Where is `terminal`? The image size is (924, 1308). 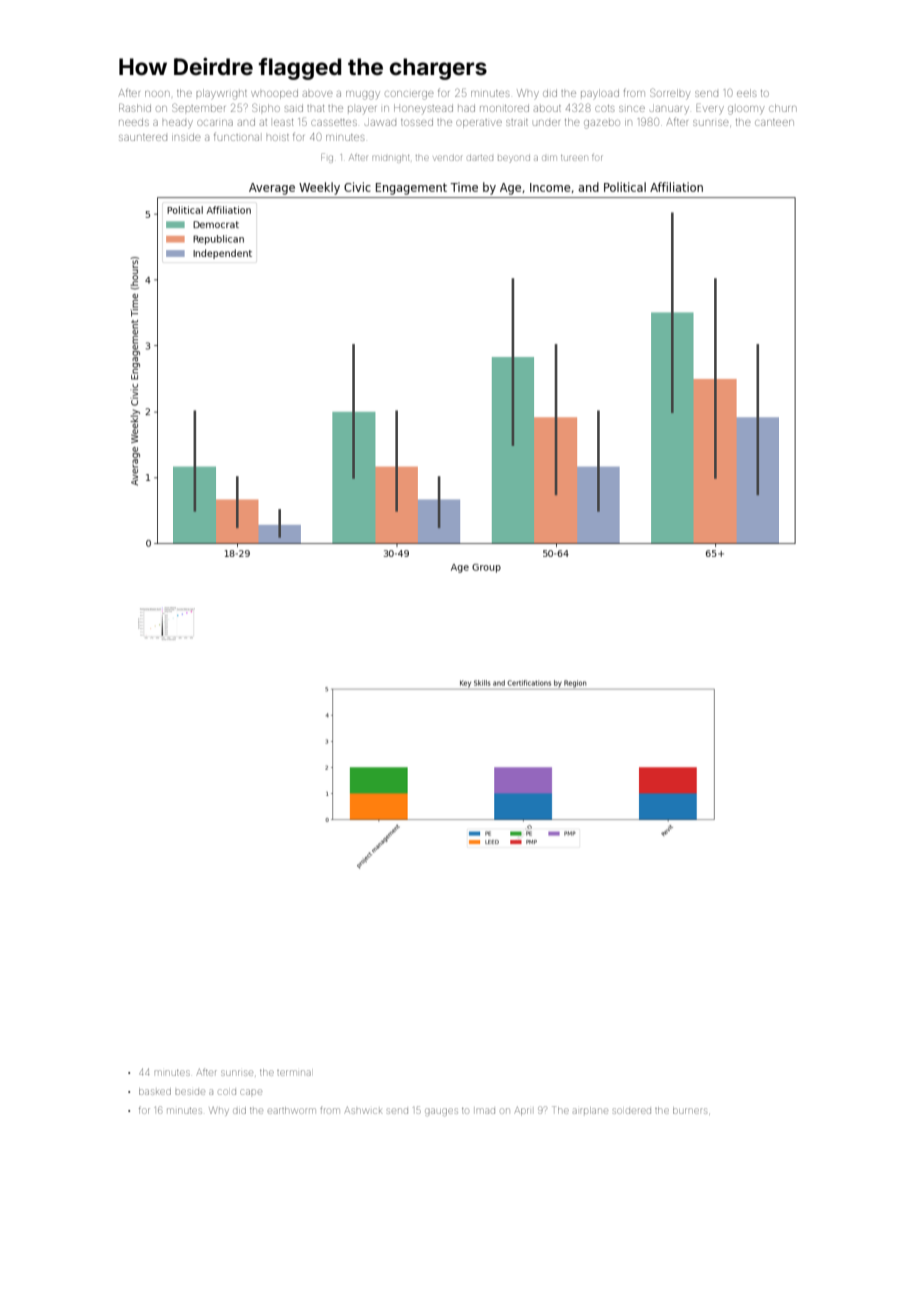
terminal is located at coordinates (294, 1073).
